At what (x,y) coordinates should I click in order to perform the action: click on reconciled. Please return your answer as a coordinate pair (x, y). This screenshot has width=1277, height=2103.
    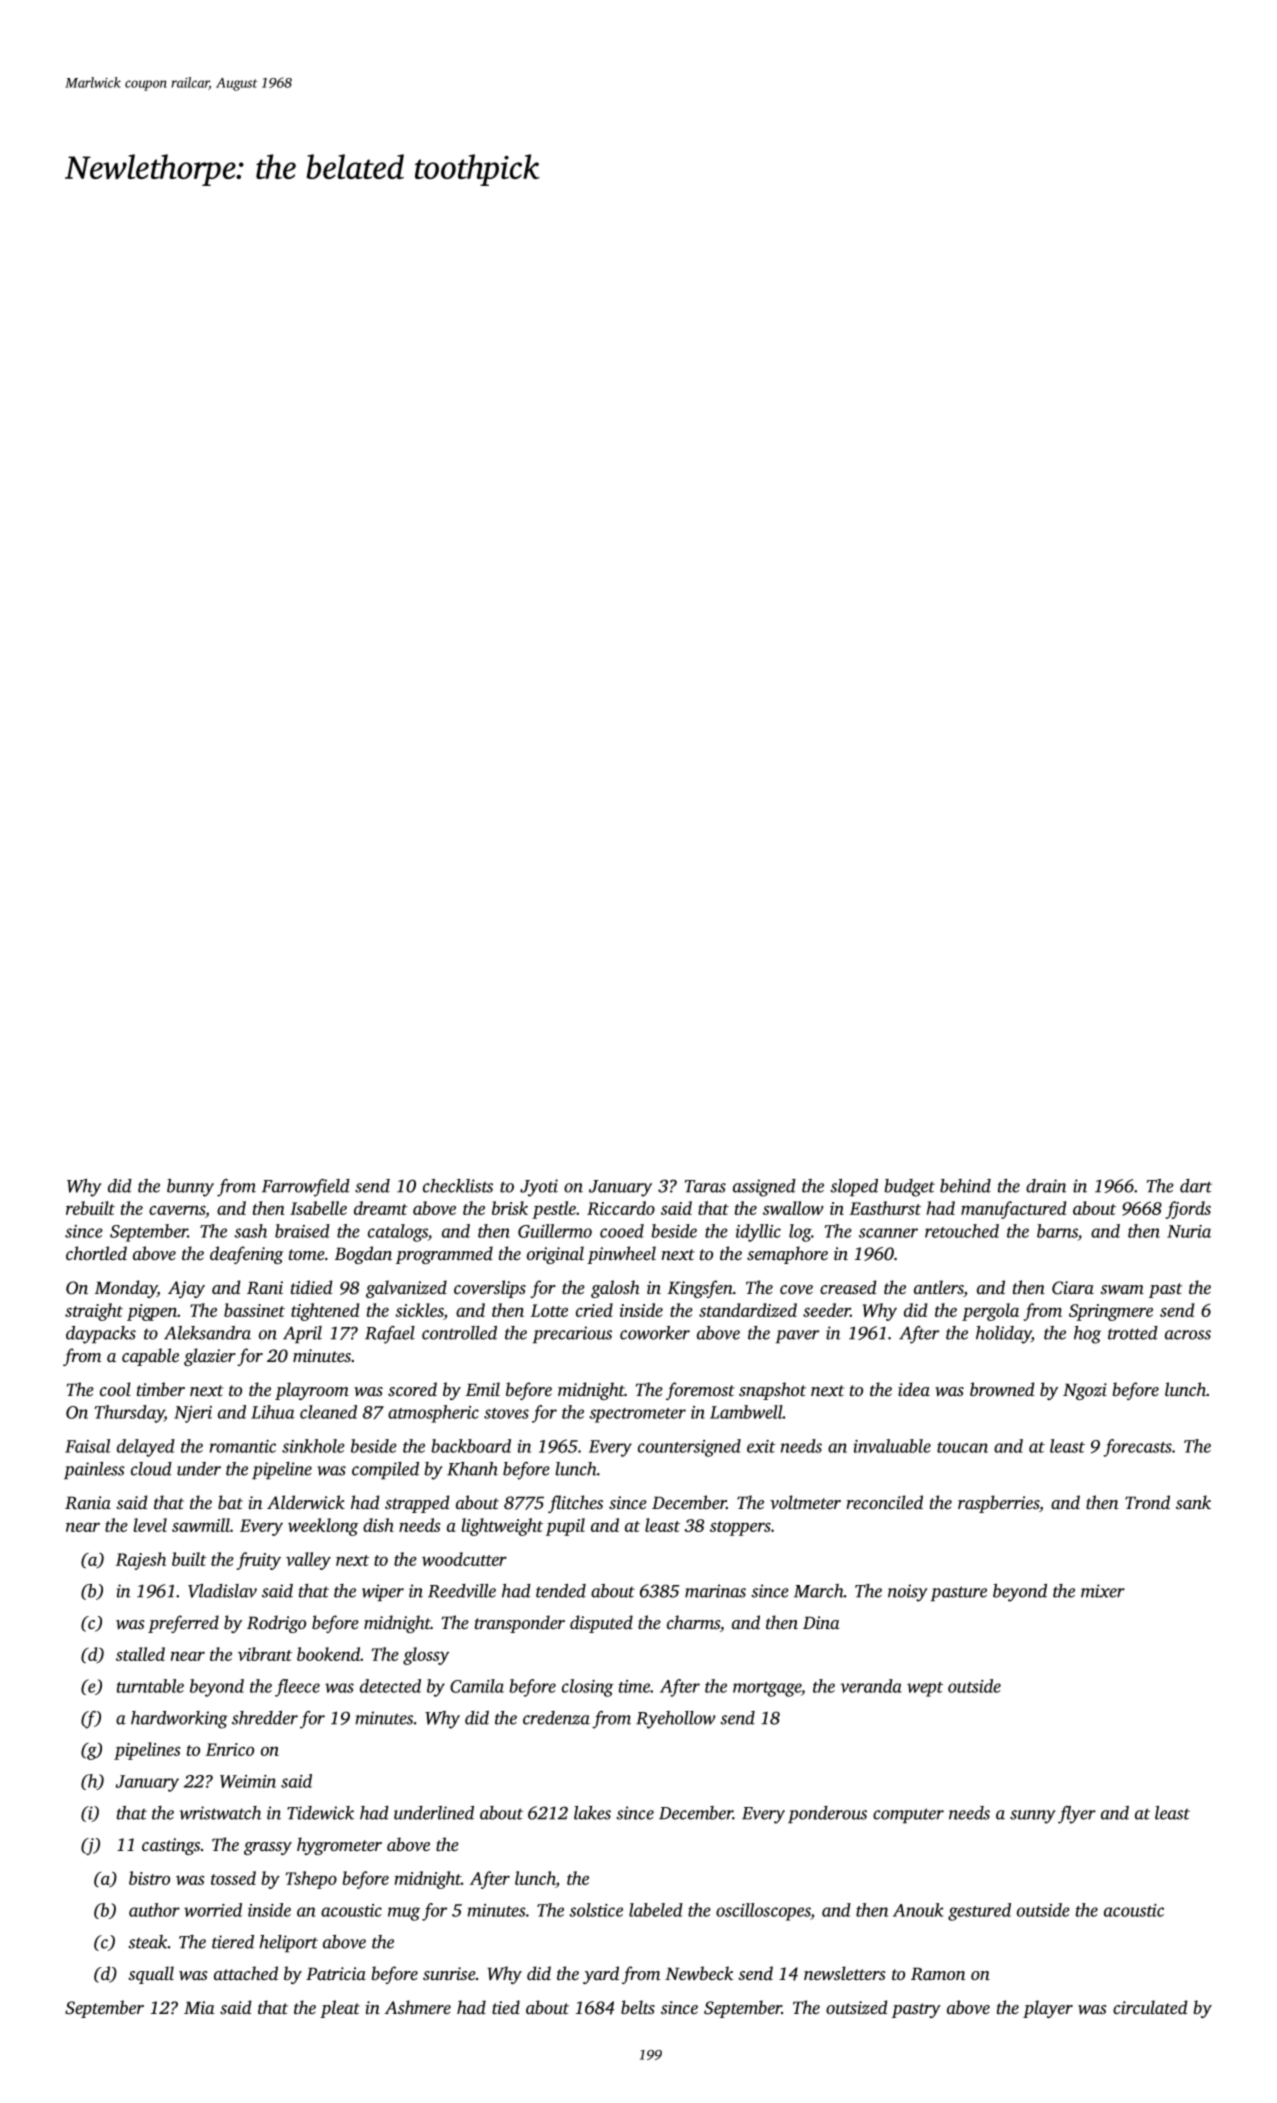
    Looking at the image, I should click on (884, 1502).
